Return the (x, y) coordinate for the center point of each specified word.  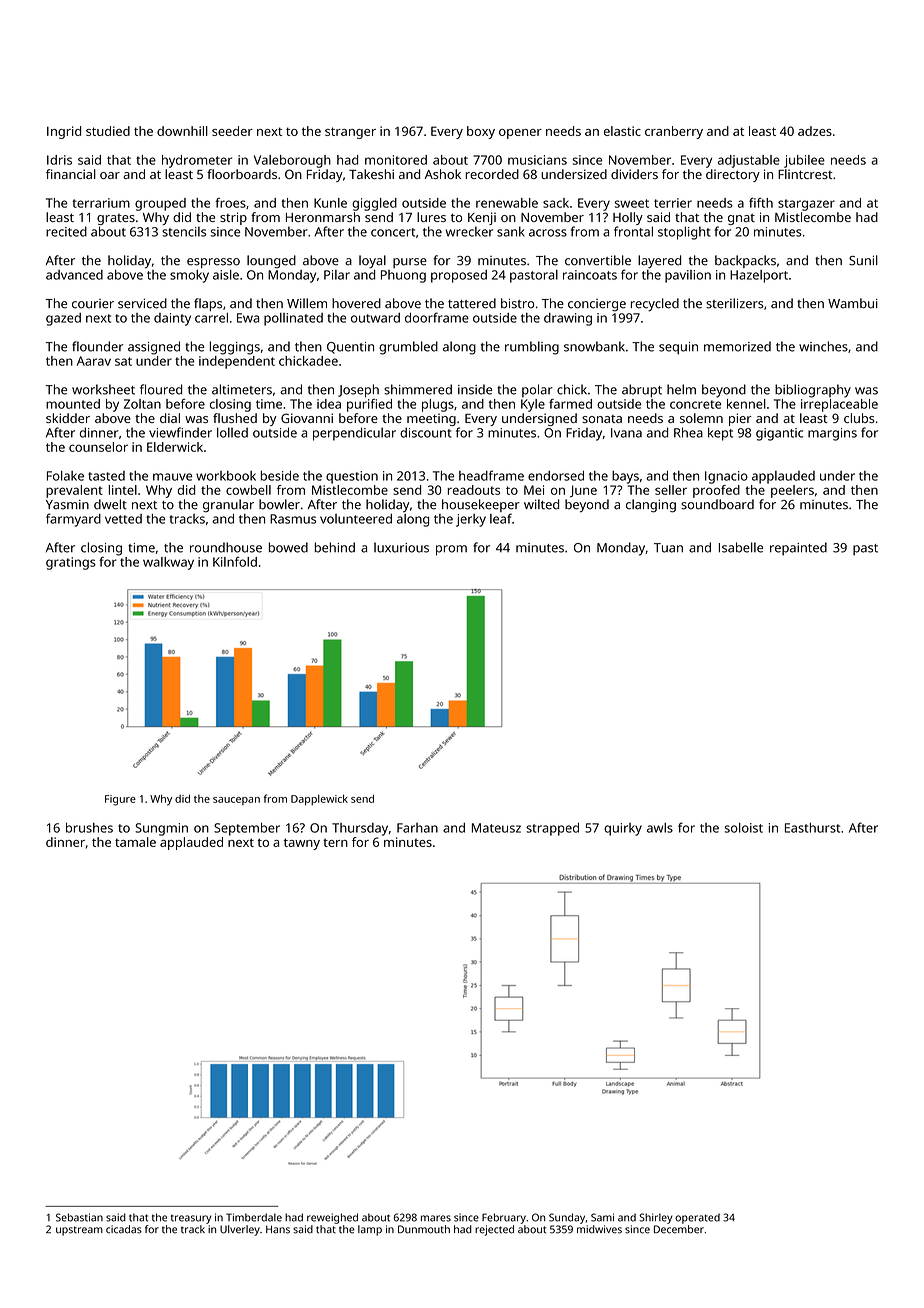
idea (329, 404)
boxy (481, 132)
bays (625, 477)
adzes (815, 131)
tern (335, 842)
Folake (65, 476)
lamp (370, 1230)
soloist (744, 828)
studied (108, 131)
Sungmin (161, 829)
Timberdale (254, 1217)
